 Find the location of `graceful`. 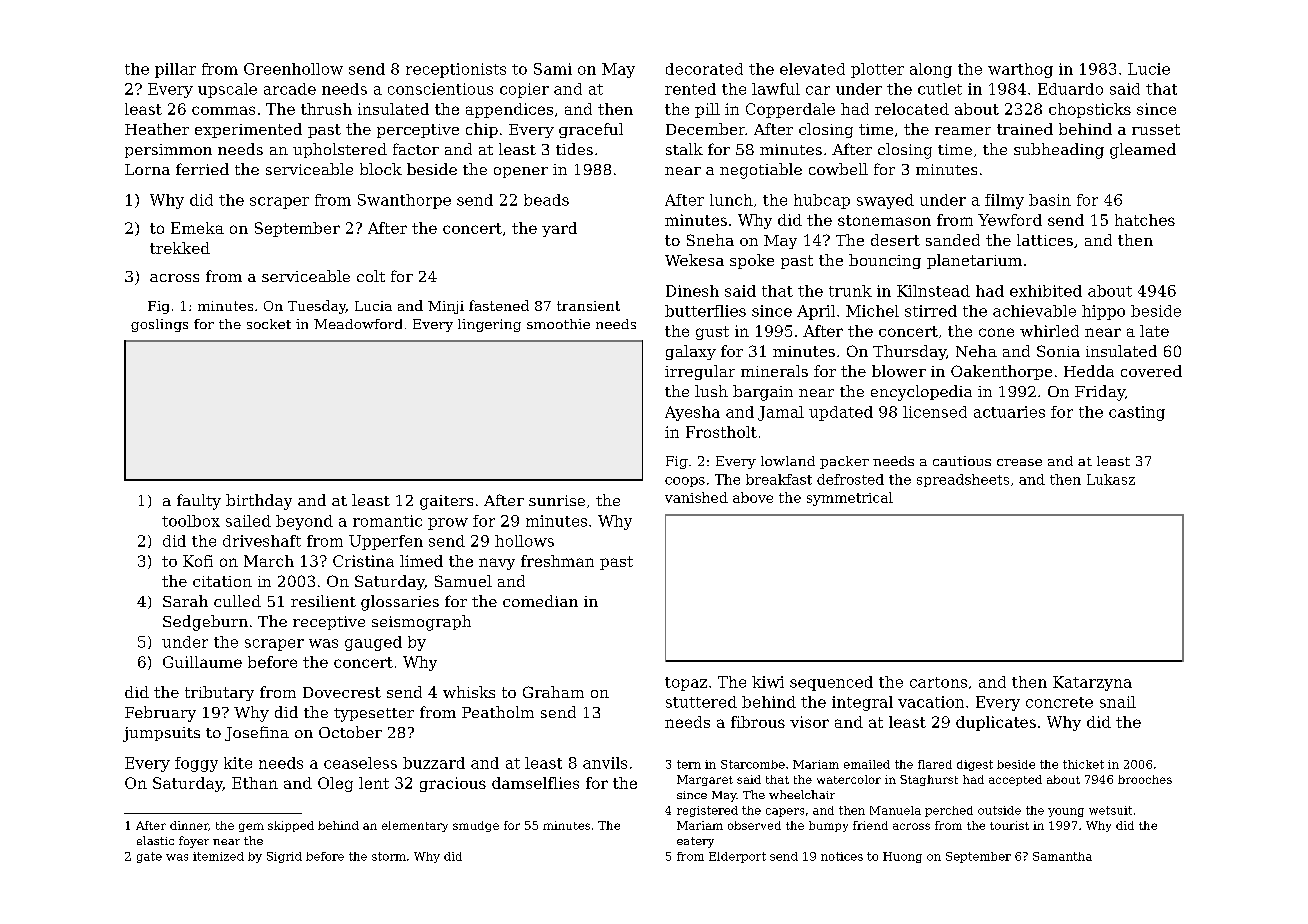

graceful is located at coordinates (591, 130).
